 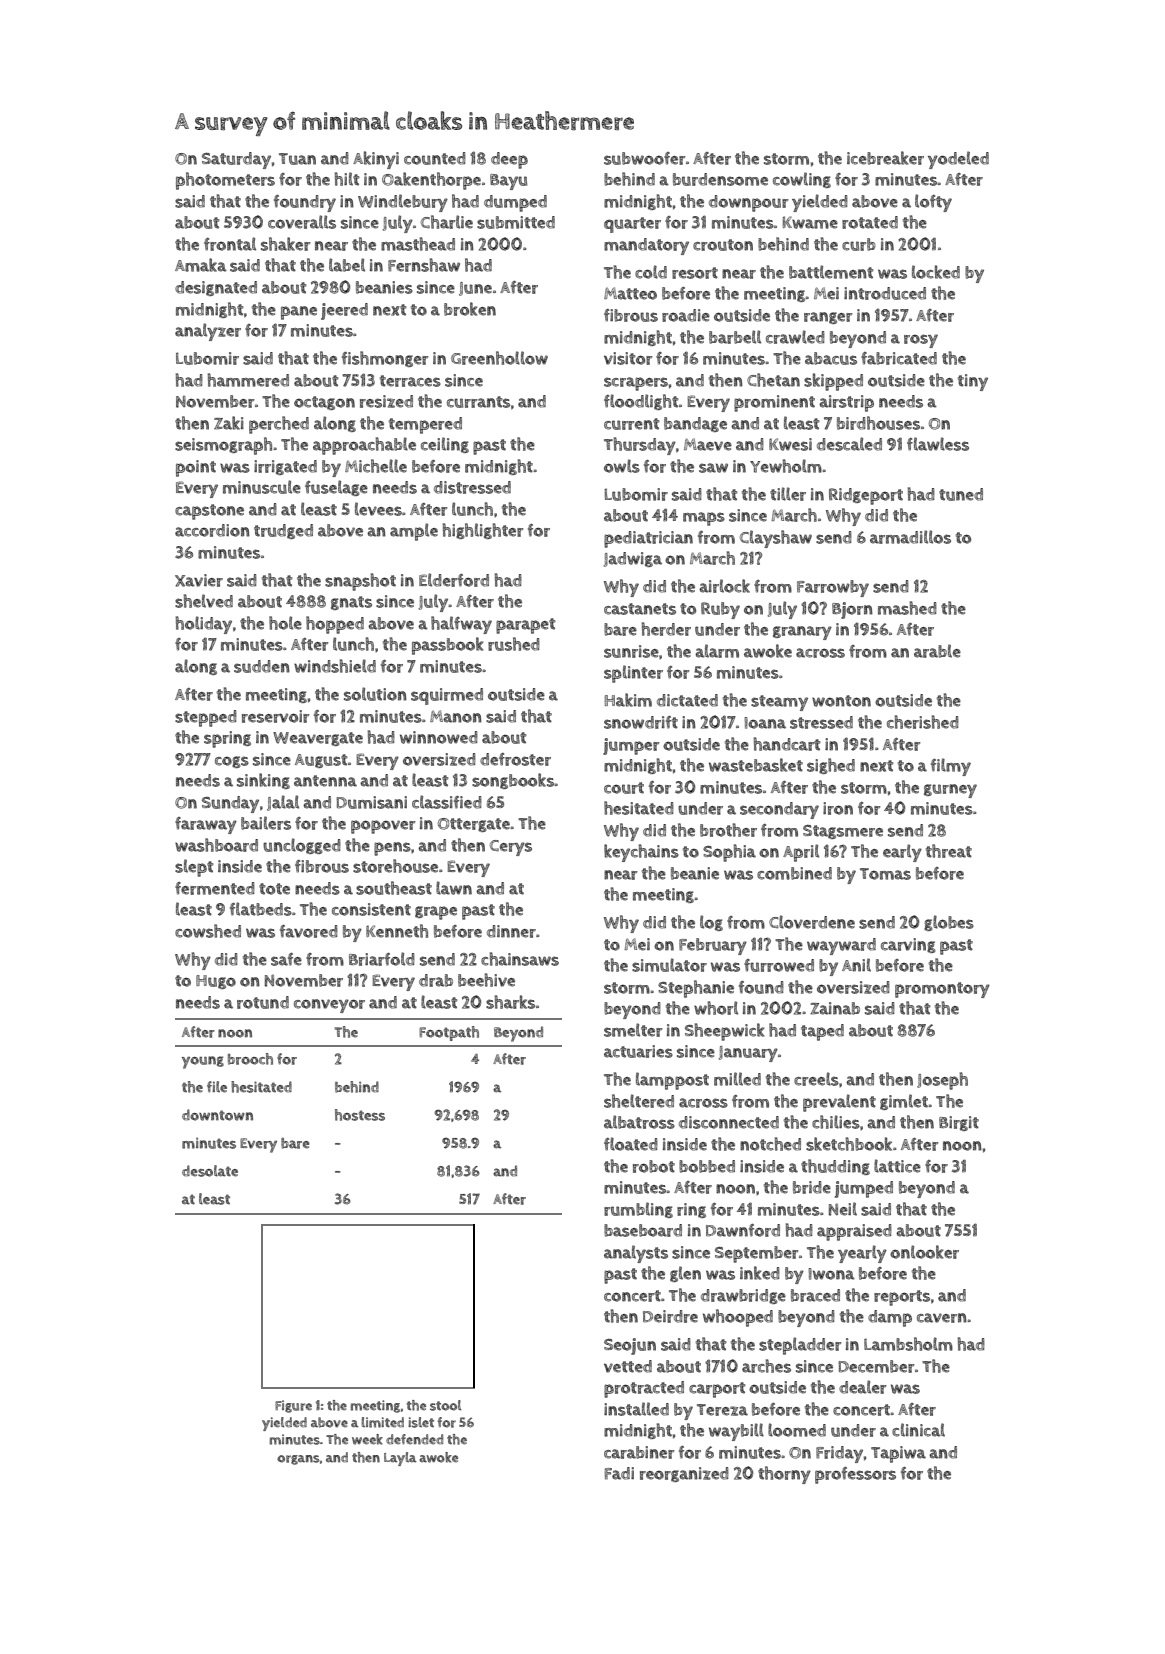 I want to click on Tomas, so click(x=885, y=874).
